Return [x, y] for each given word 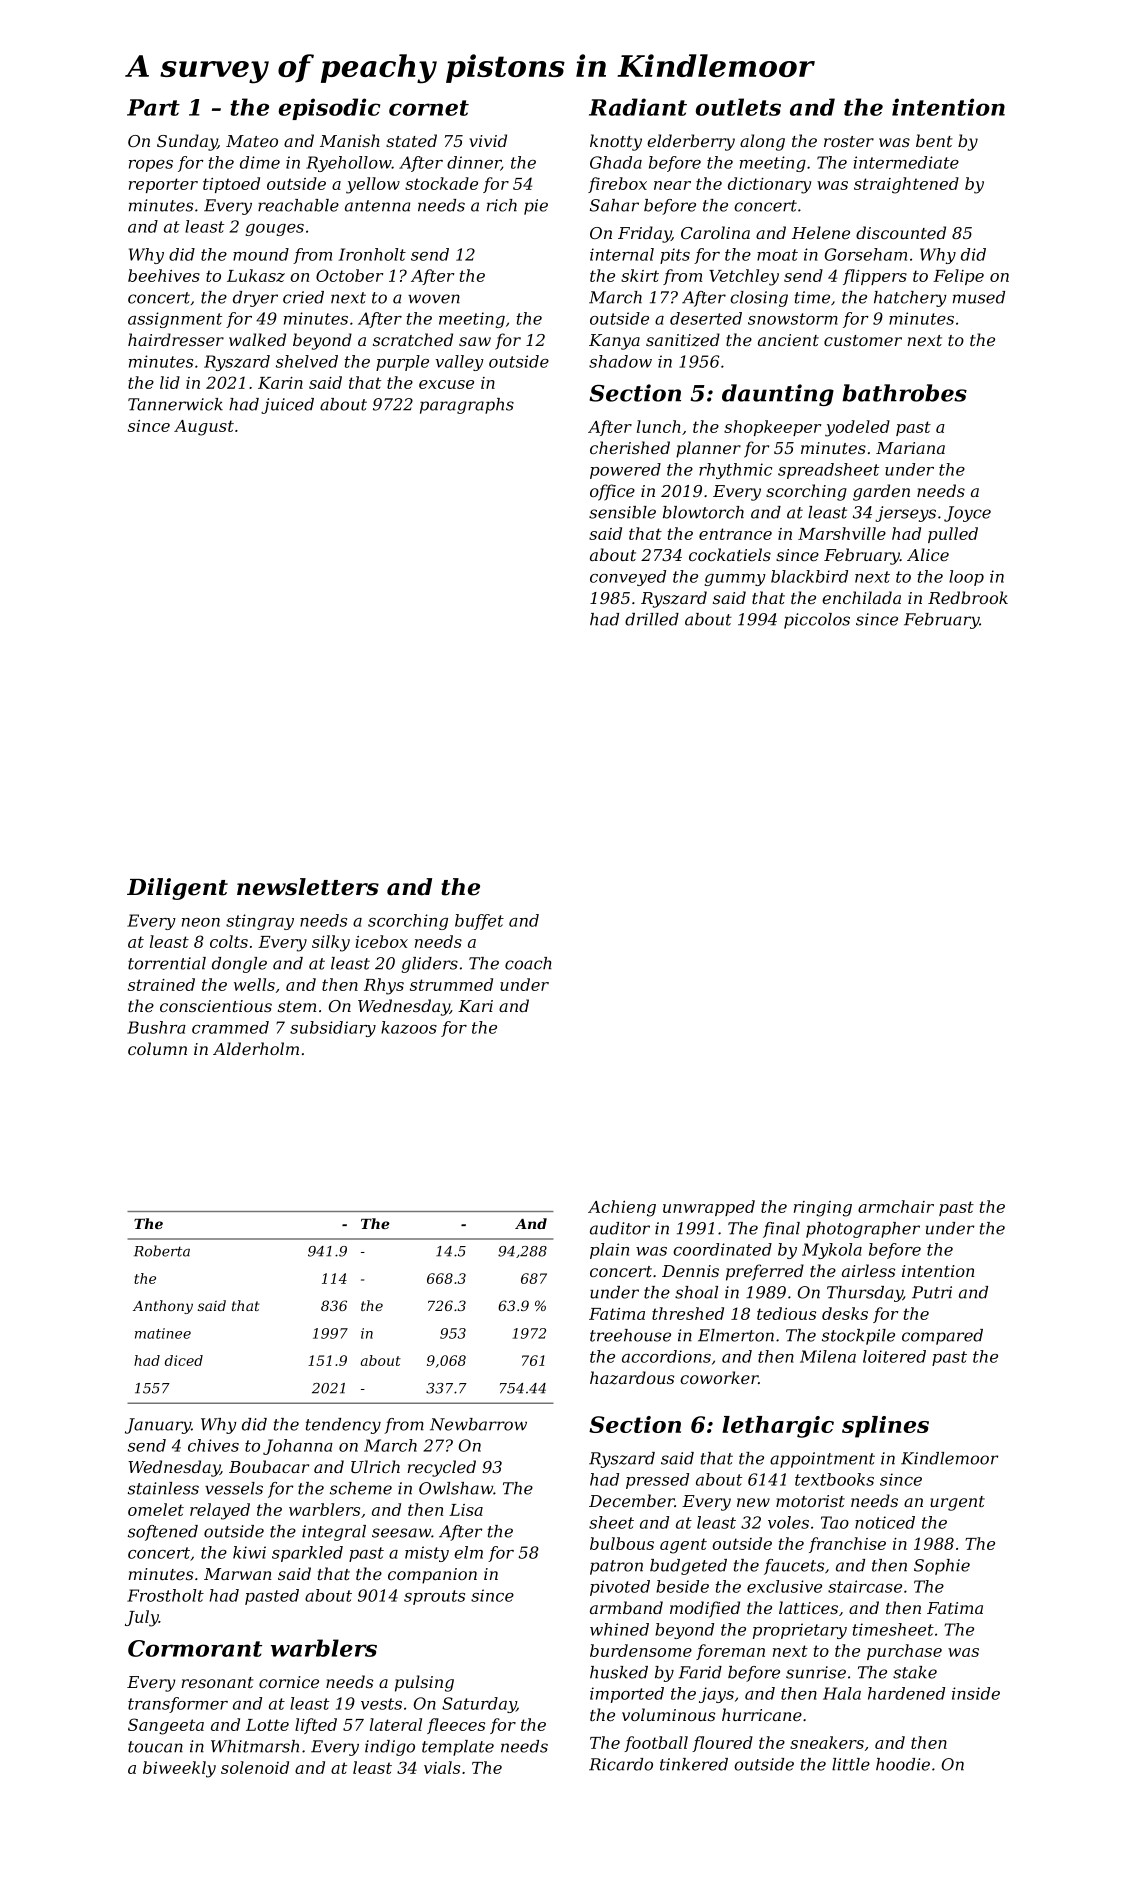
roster [849, 141]
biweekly [179, 1769]
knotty [616, 142]
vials [442, 1767]
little [851, 1764]
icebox [381, 941]
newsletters [308, 887]
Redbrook [968, 597]
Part [153, 107]
